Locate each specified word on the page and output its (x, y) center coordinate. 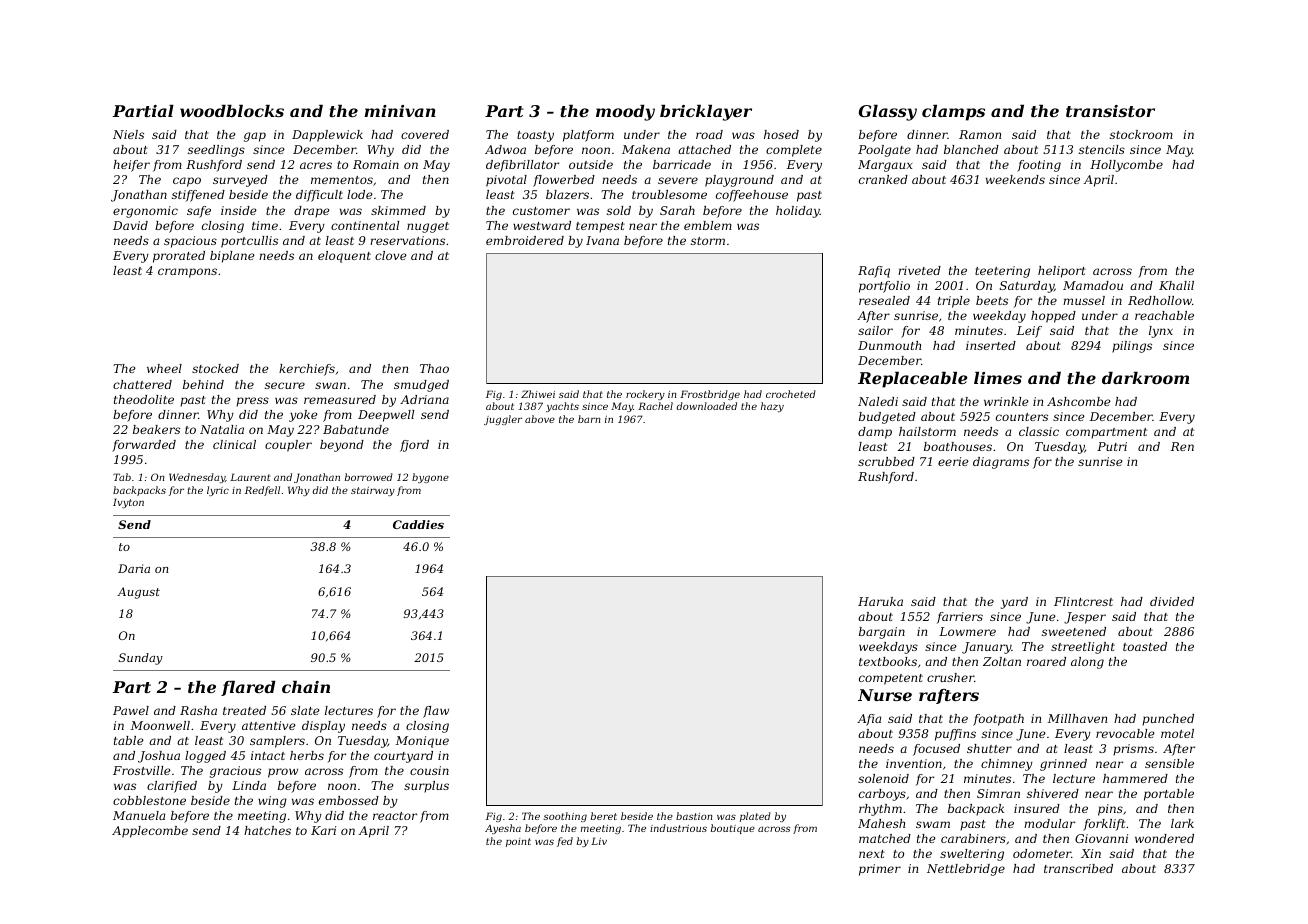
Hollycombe (1126, 166)
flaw (436, 712)
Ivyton (128, 503)
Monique (422, 742)
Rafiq (874, 272)
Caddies (418, 524)
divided (1172, 601)
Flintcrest (1083, 601)
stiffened (198, 196)
